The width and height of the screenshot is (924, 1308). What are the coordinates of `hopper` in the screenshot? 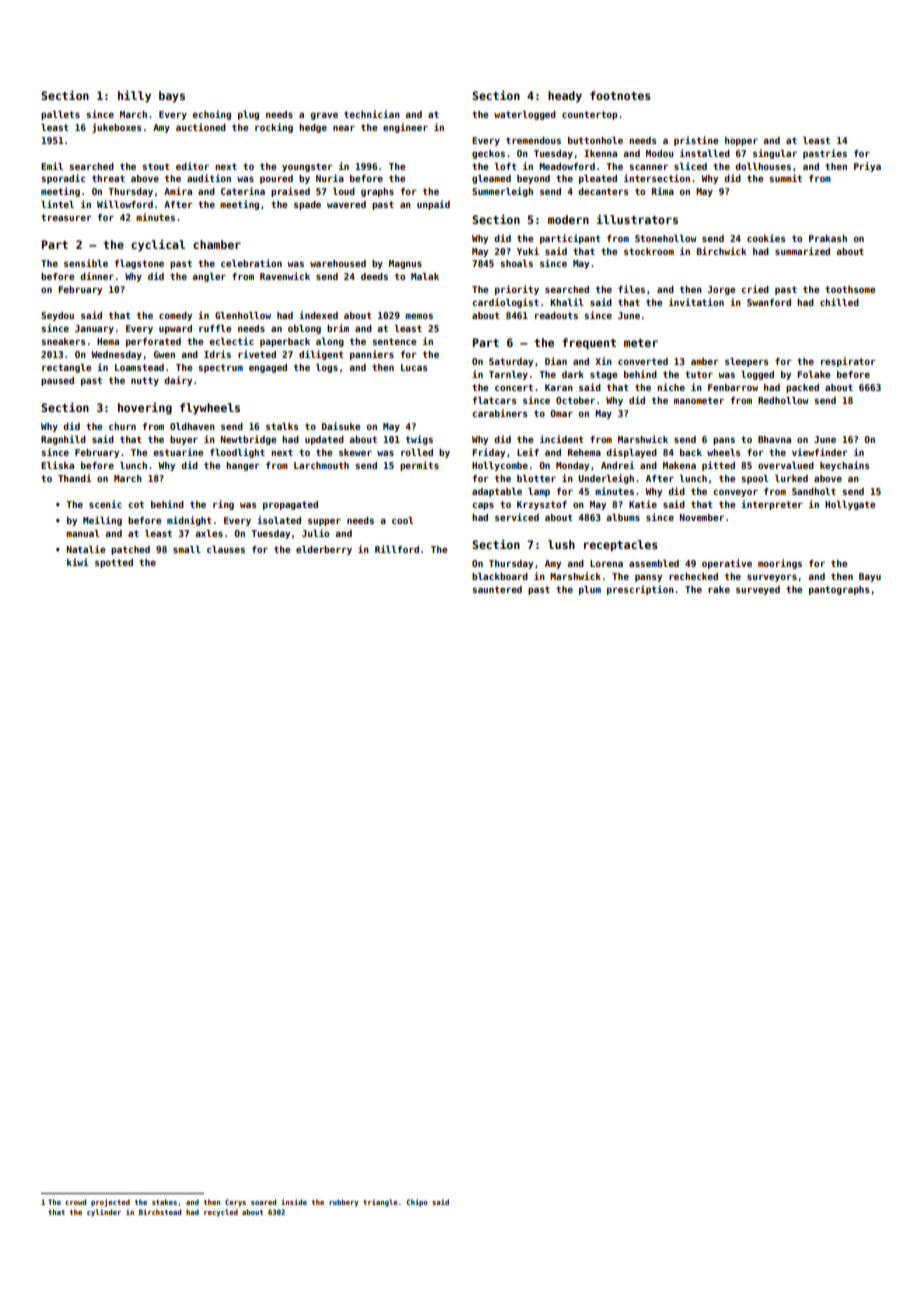 It's located at (741, 141).
